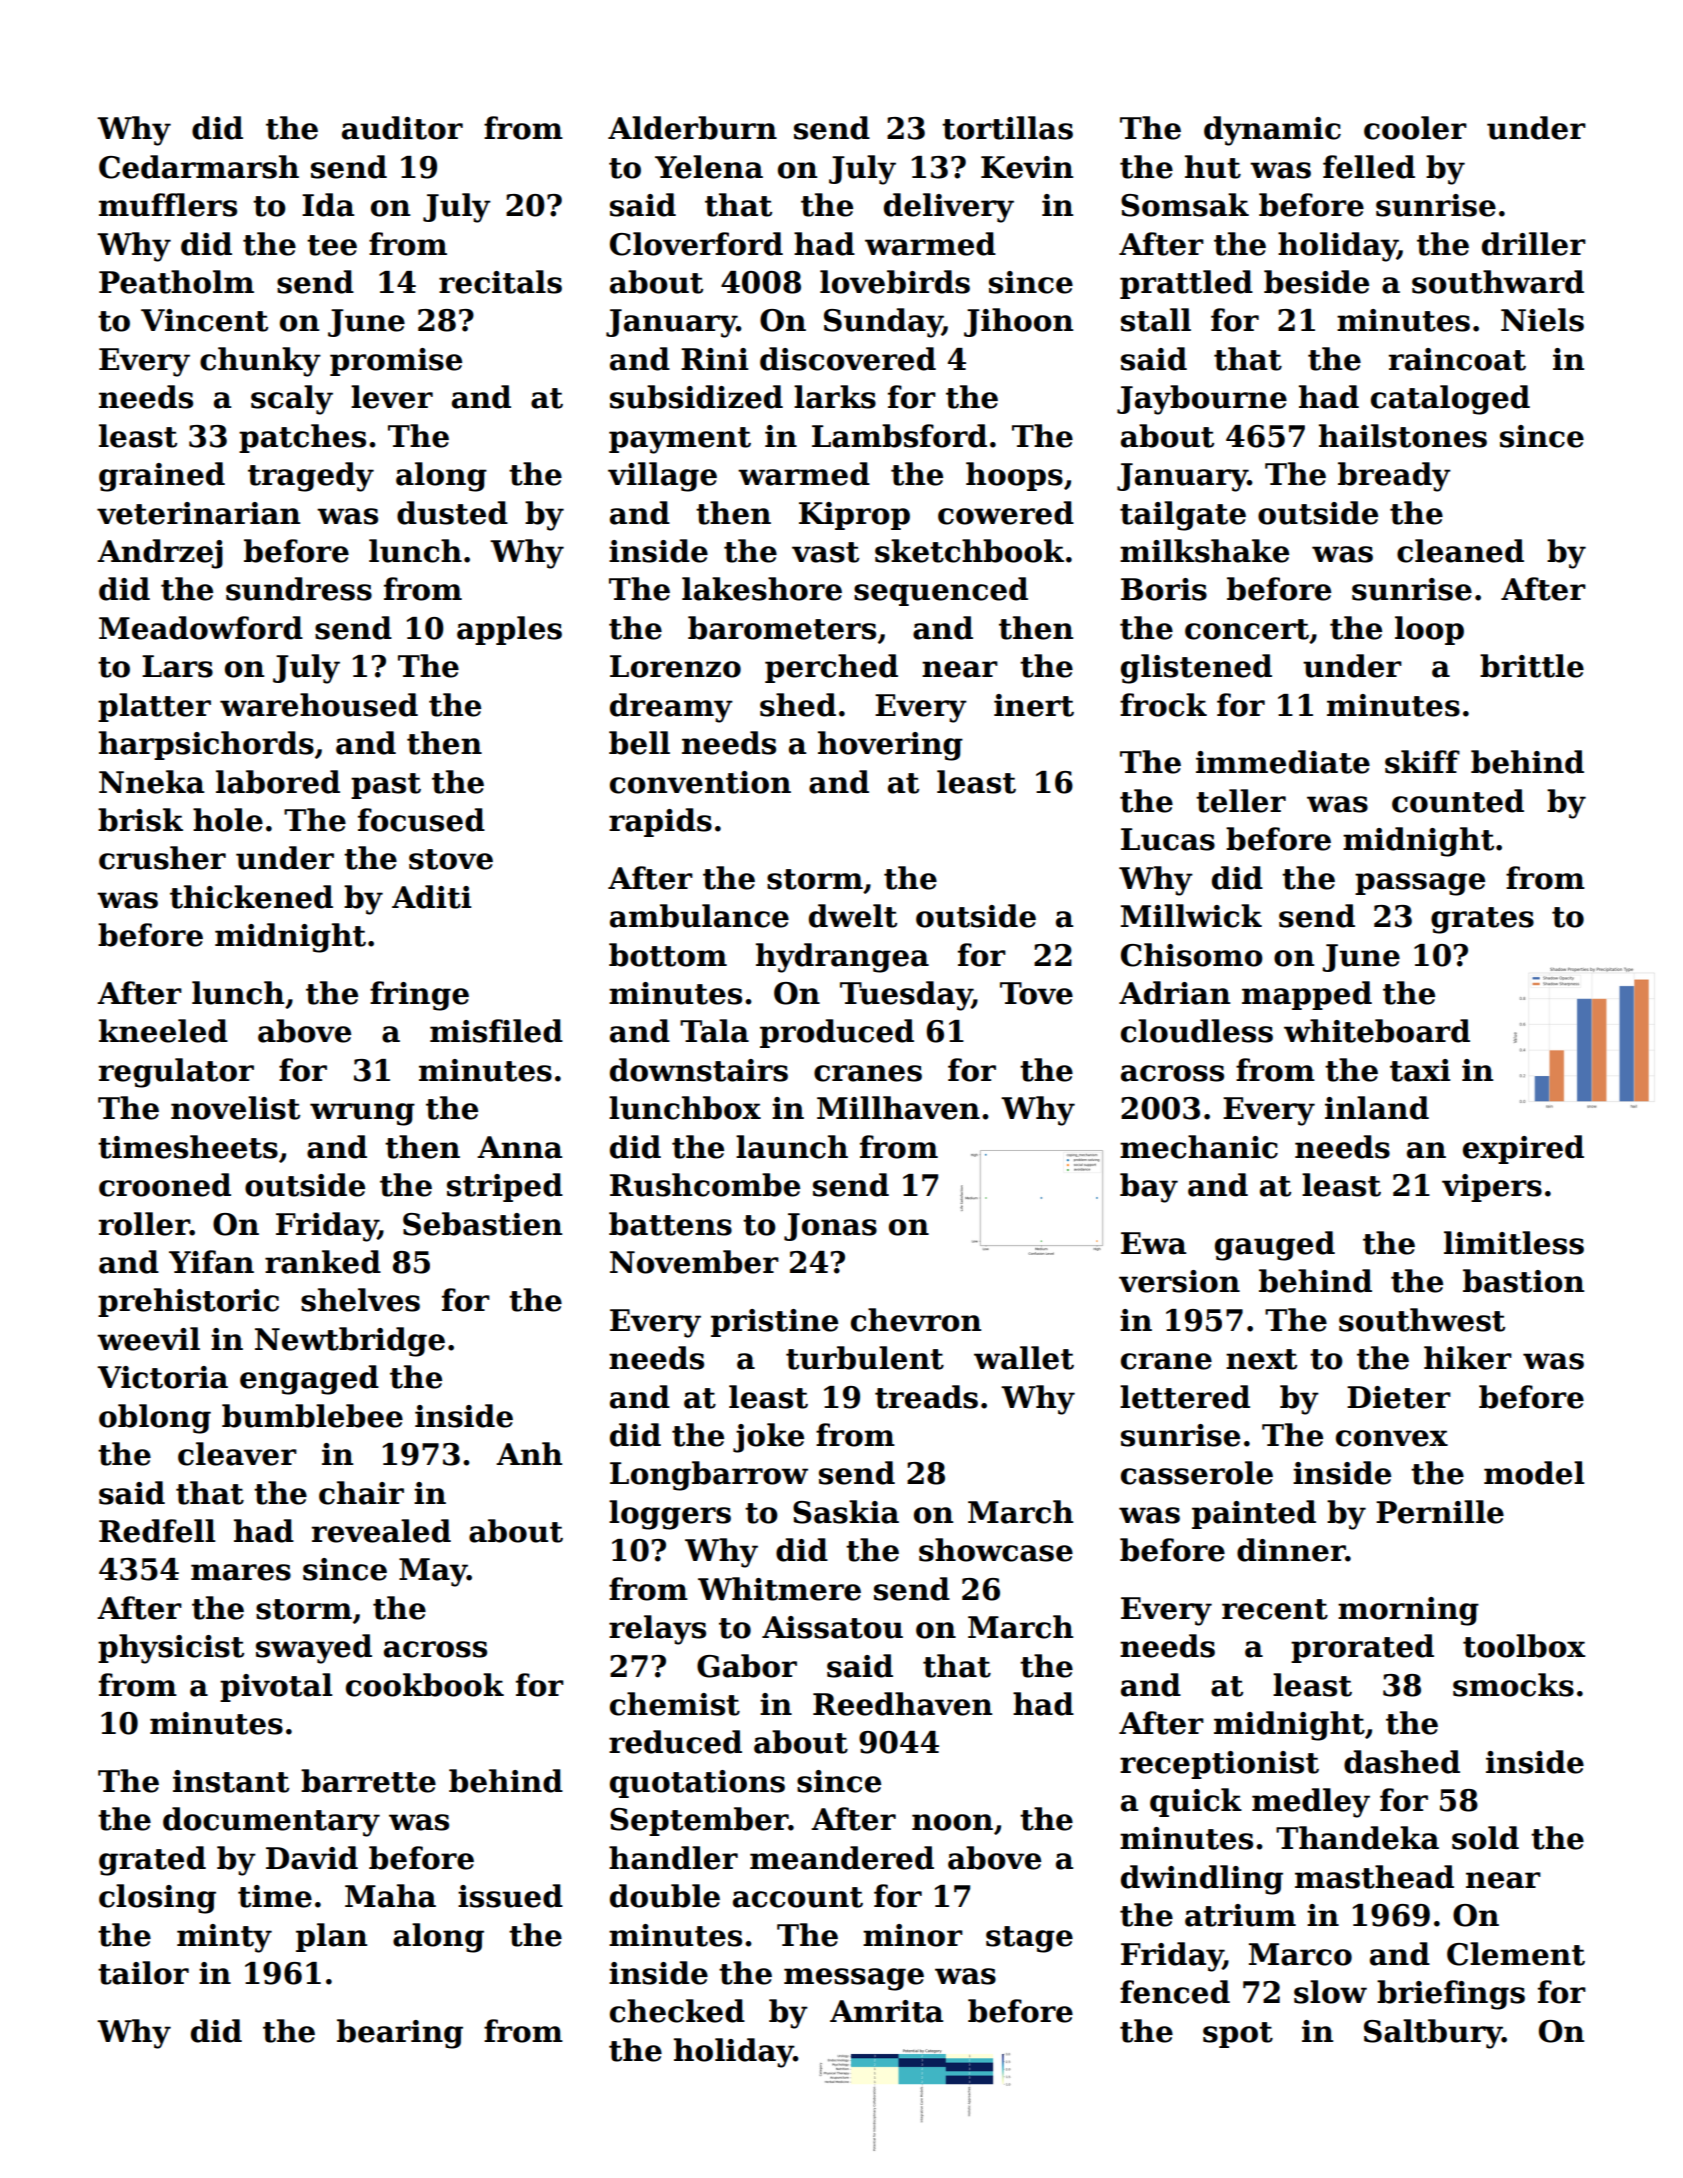 The image size is (1683, 2178). I want to click on bearing, so click(400, 2034).
